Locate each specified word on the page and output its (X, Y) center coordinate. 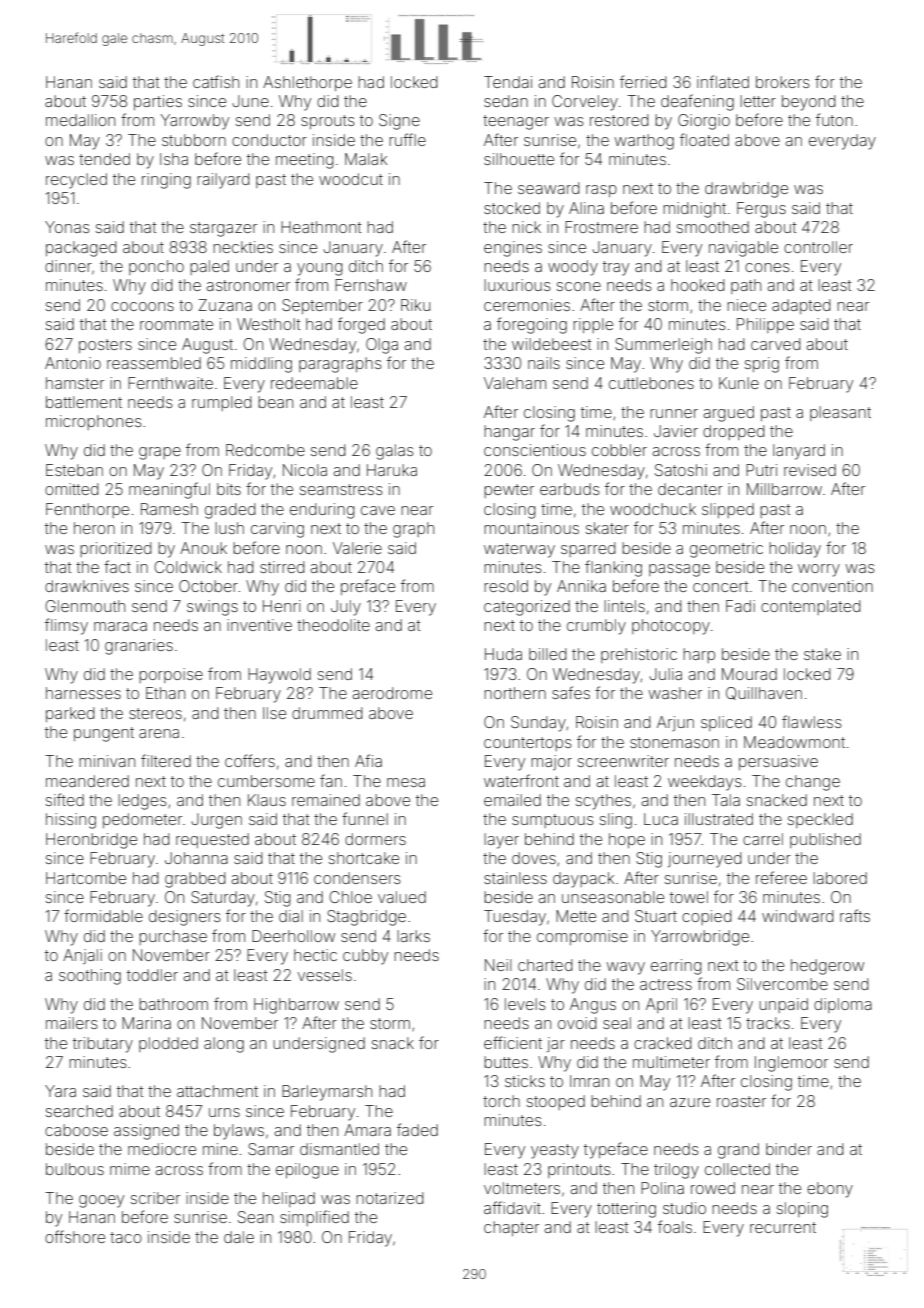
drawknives (87, 586)
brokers (783, 82)
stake (822, 654)
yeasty (555, 1151)
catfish (216, 81)
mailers (72, 1023)
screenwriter (623, 761)
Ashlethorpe (307, 83)
